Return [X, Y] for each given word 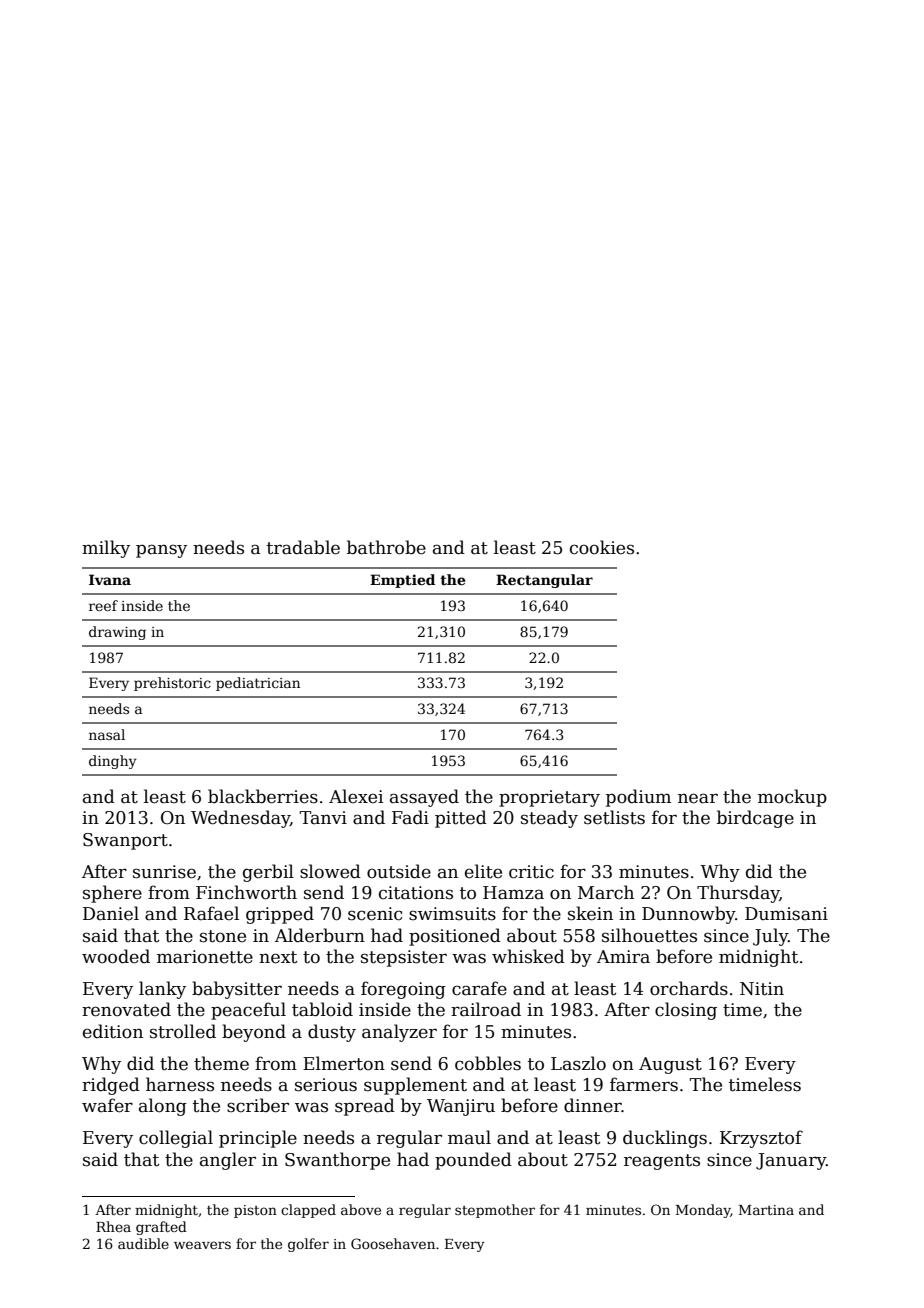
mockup [792, 798]
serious [326, 1085]
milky [106, 549]
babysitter [237, 990]
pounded [473, 1161]
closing [686, 1011]
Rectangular [544, 581]
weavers [202, 1245]
